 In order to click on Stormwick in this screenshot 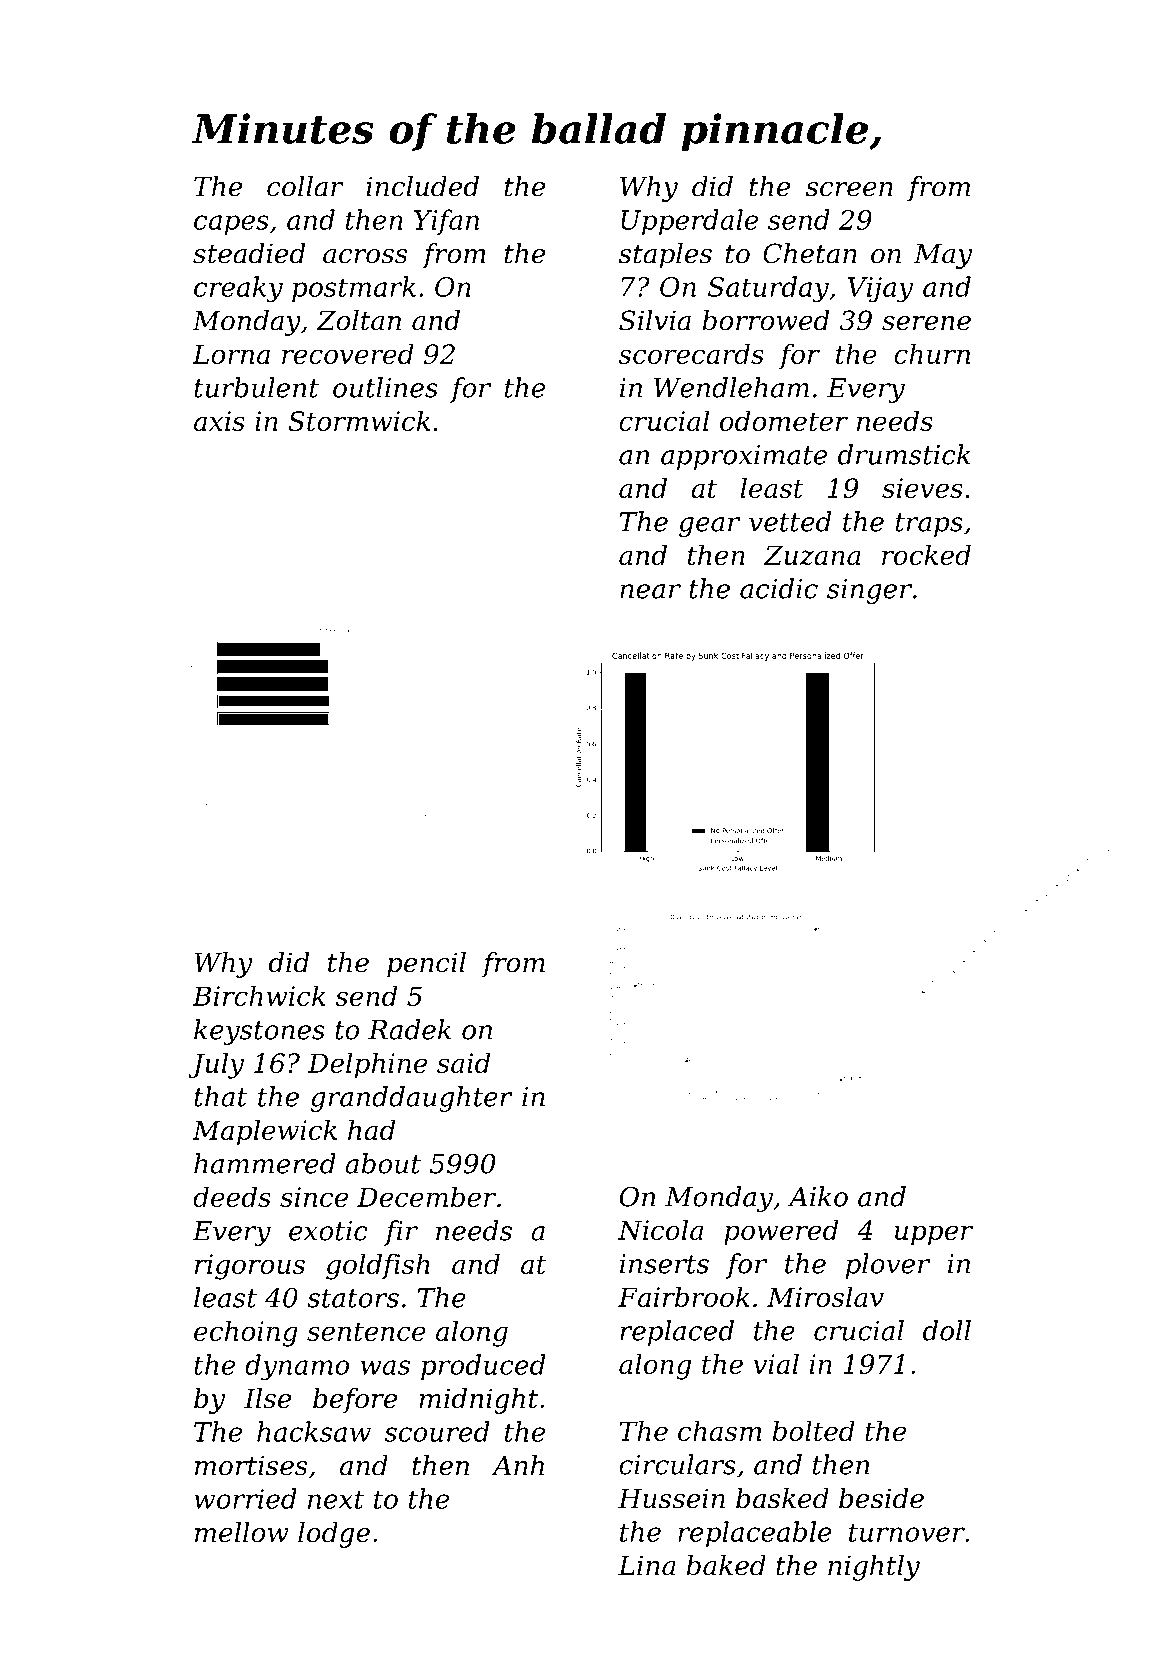, I will do `click(359, 420)`.
